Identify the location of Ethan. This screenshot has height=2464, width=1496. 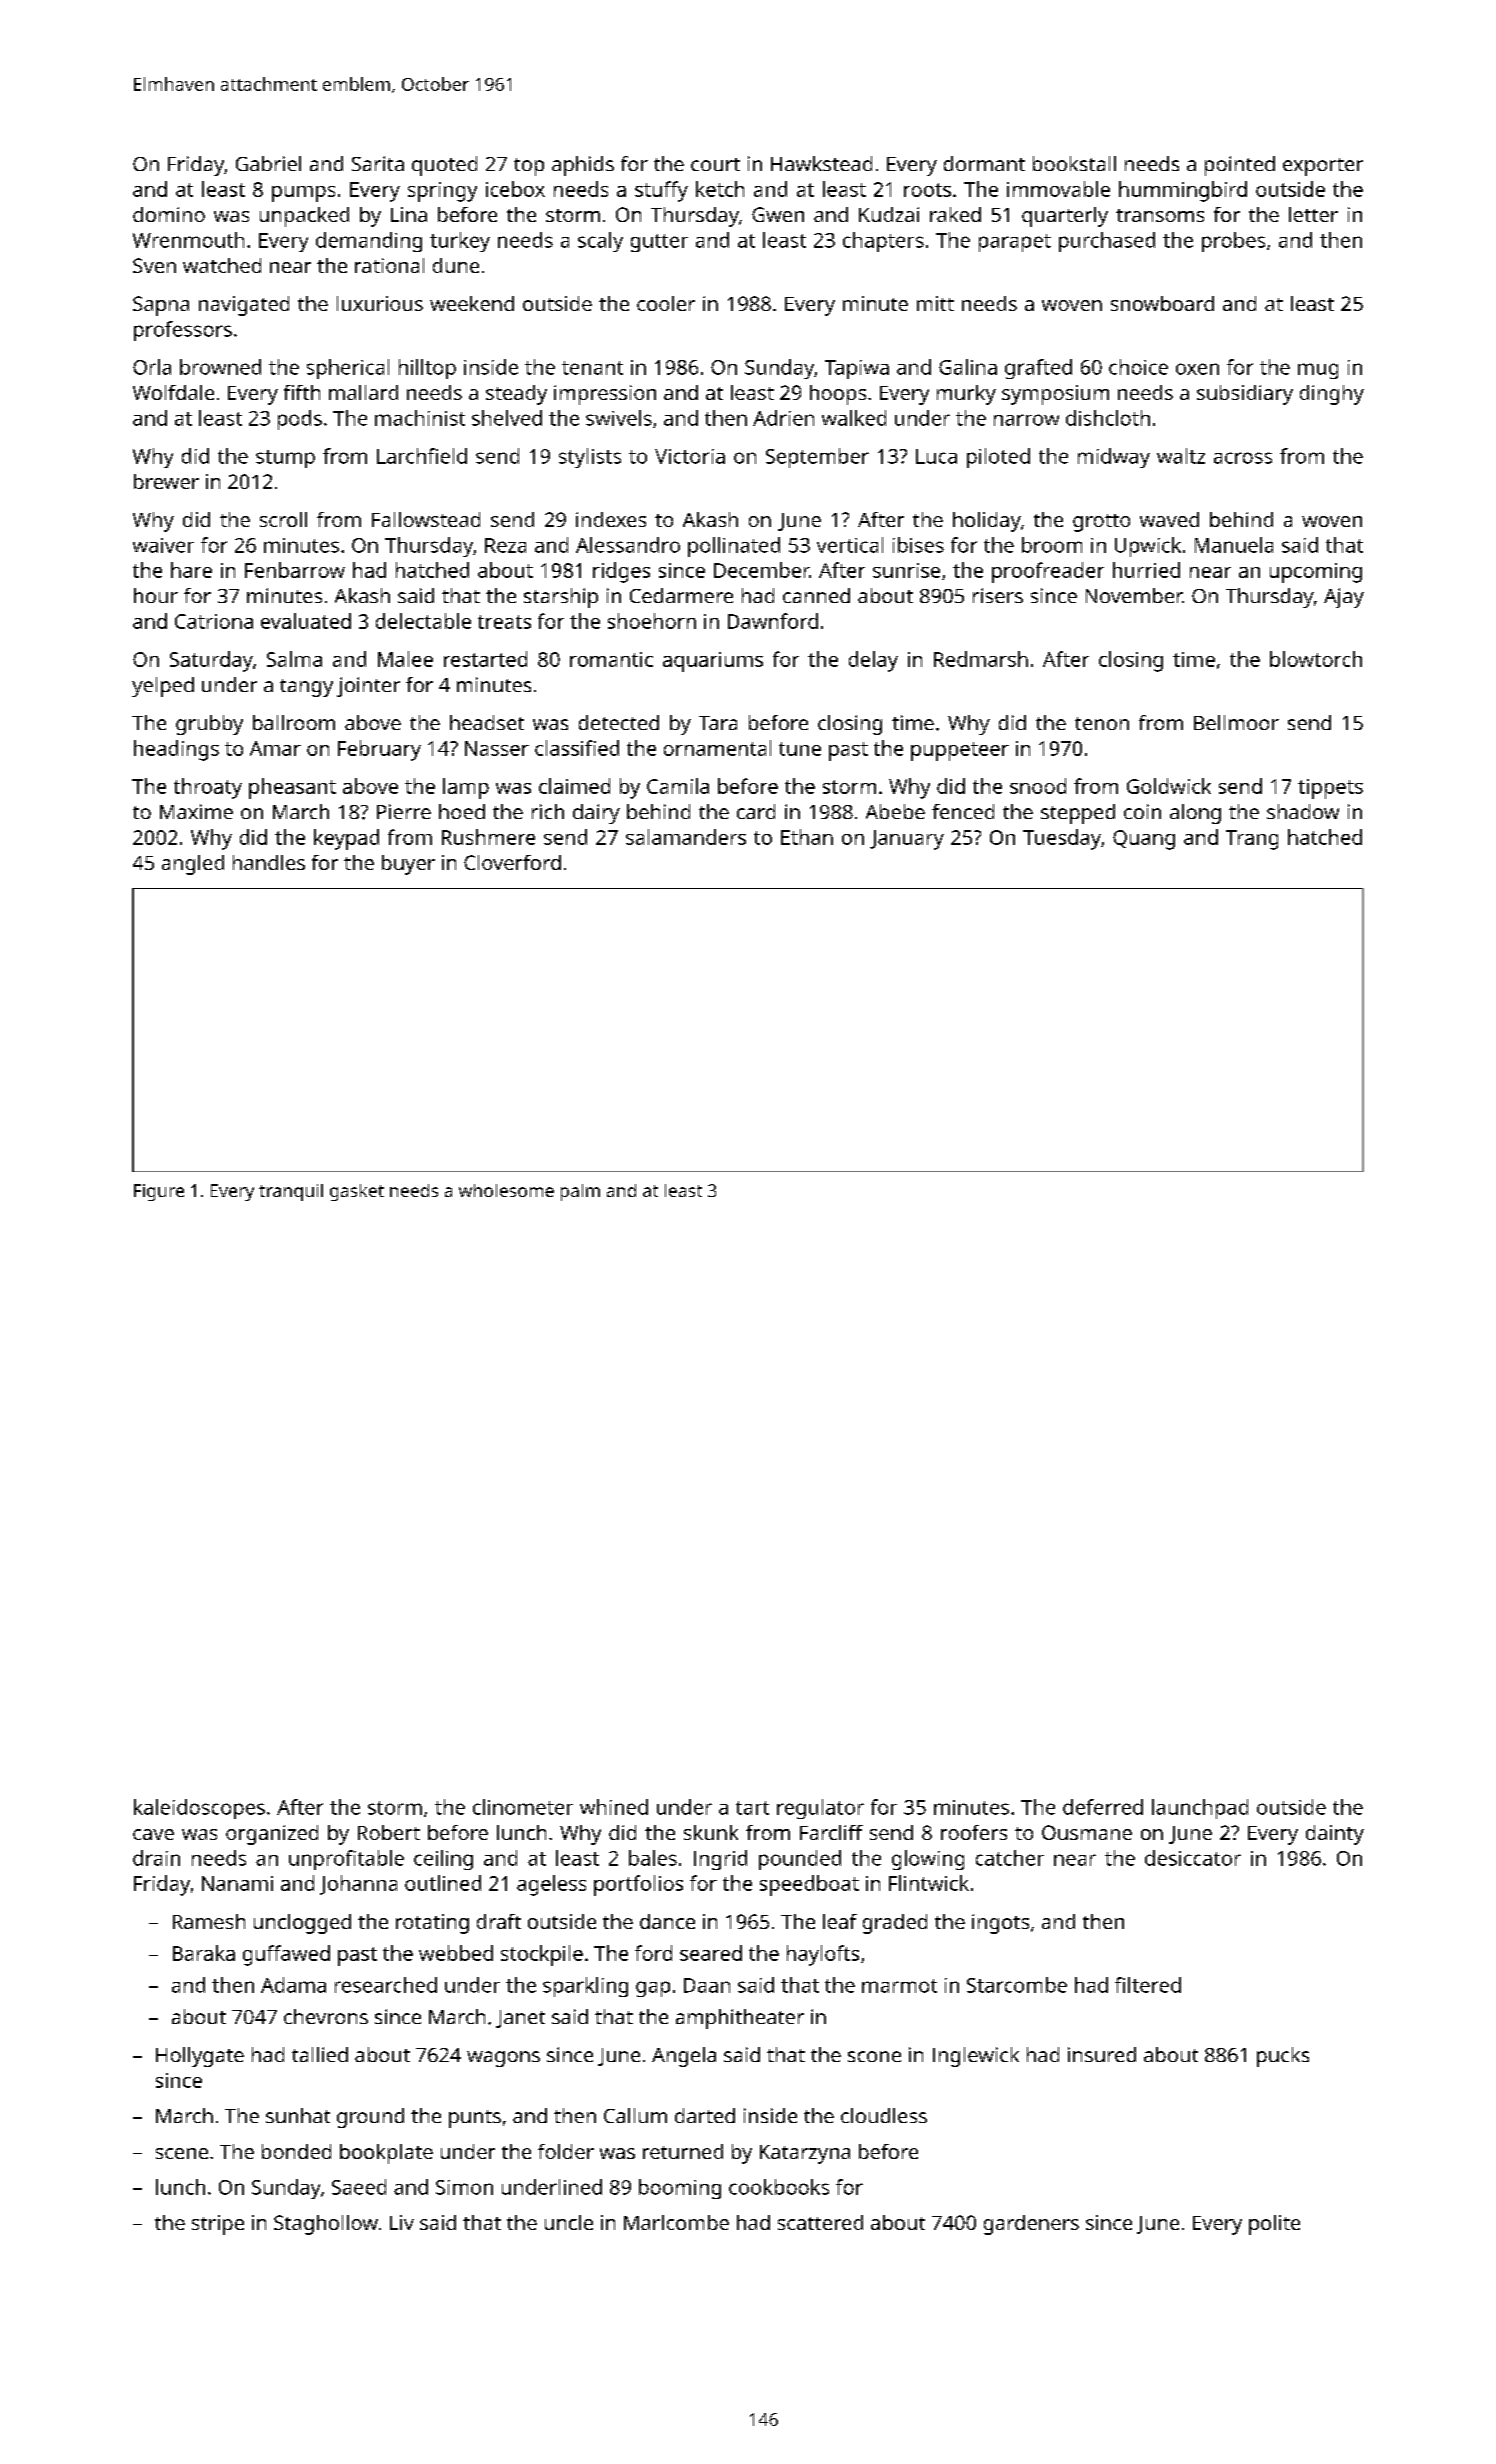
(807, 837).
